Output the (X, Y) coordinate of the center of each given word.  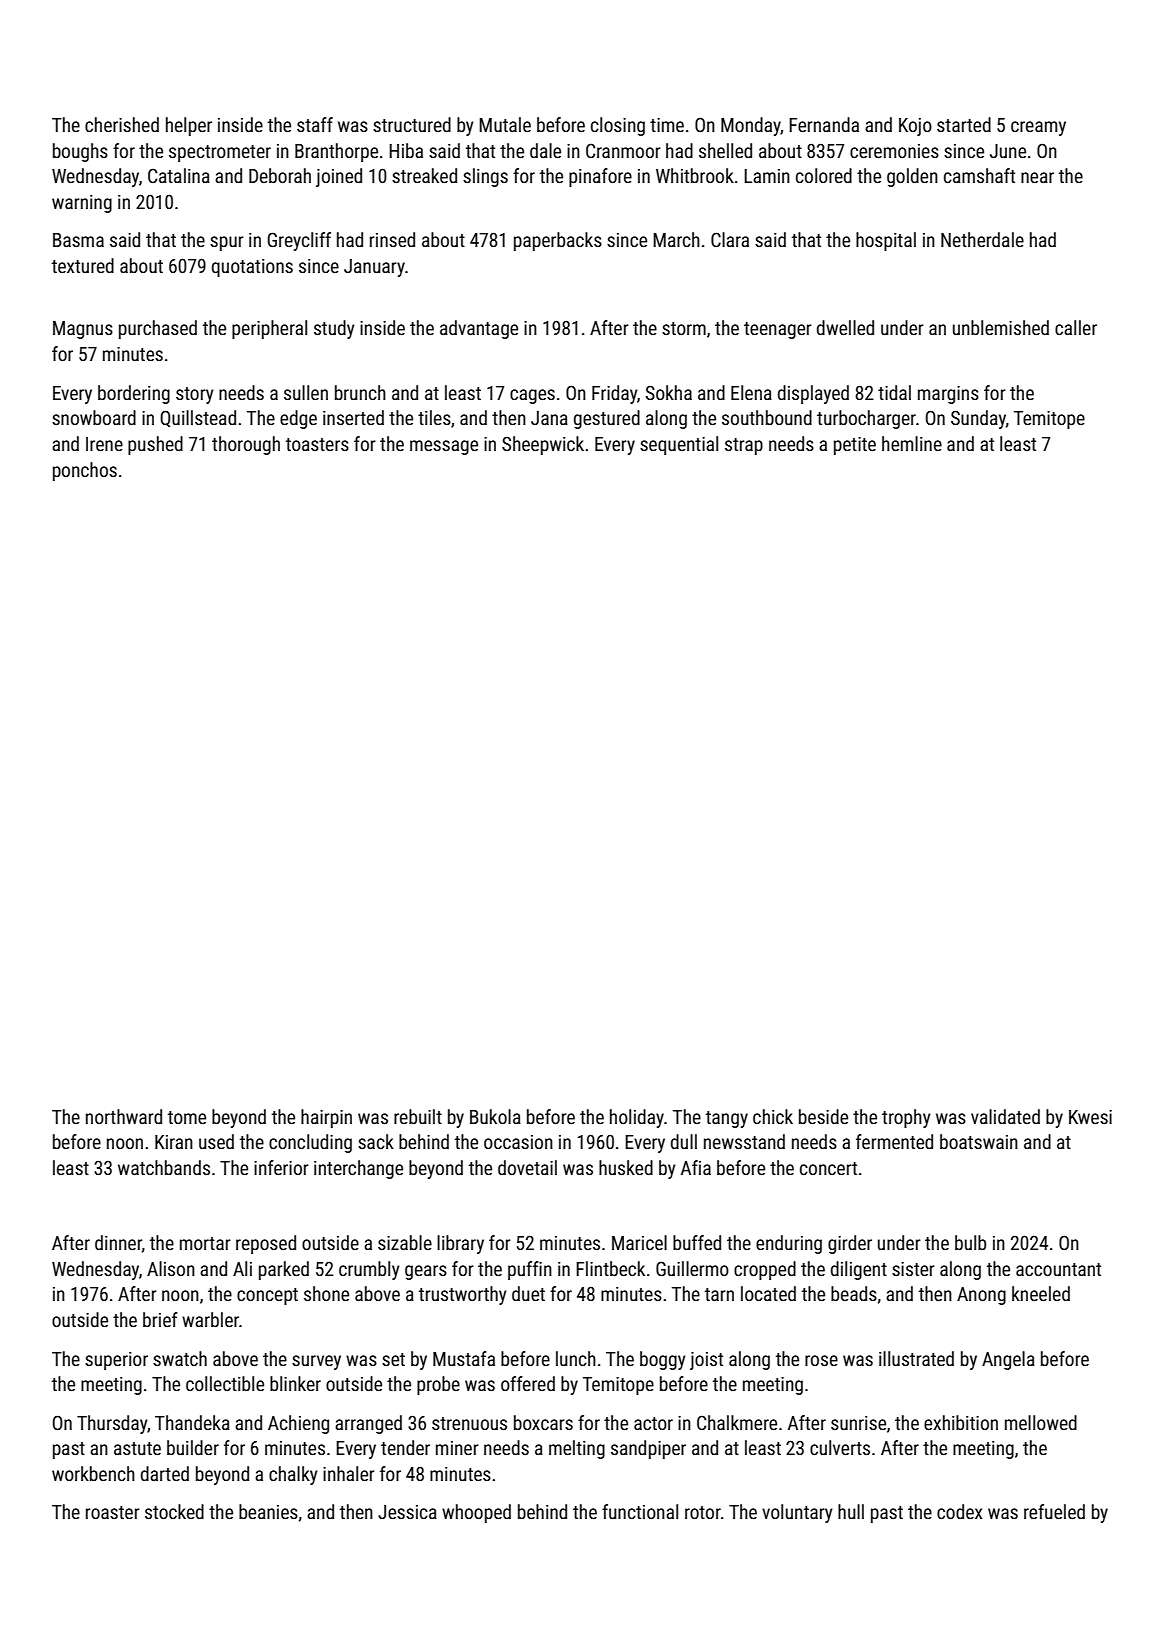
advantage (479, 329)
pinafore (600, 177)
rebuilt (418, 1116)
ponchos (85, 471)
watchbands (164, 1167)
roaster (113, 1512)
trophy (906, 1118)
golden (912, 177)
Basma (78, 240)
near (1037, 177)
